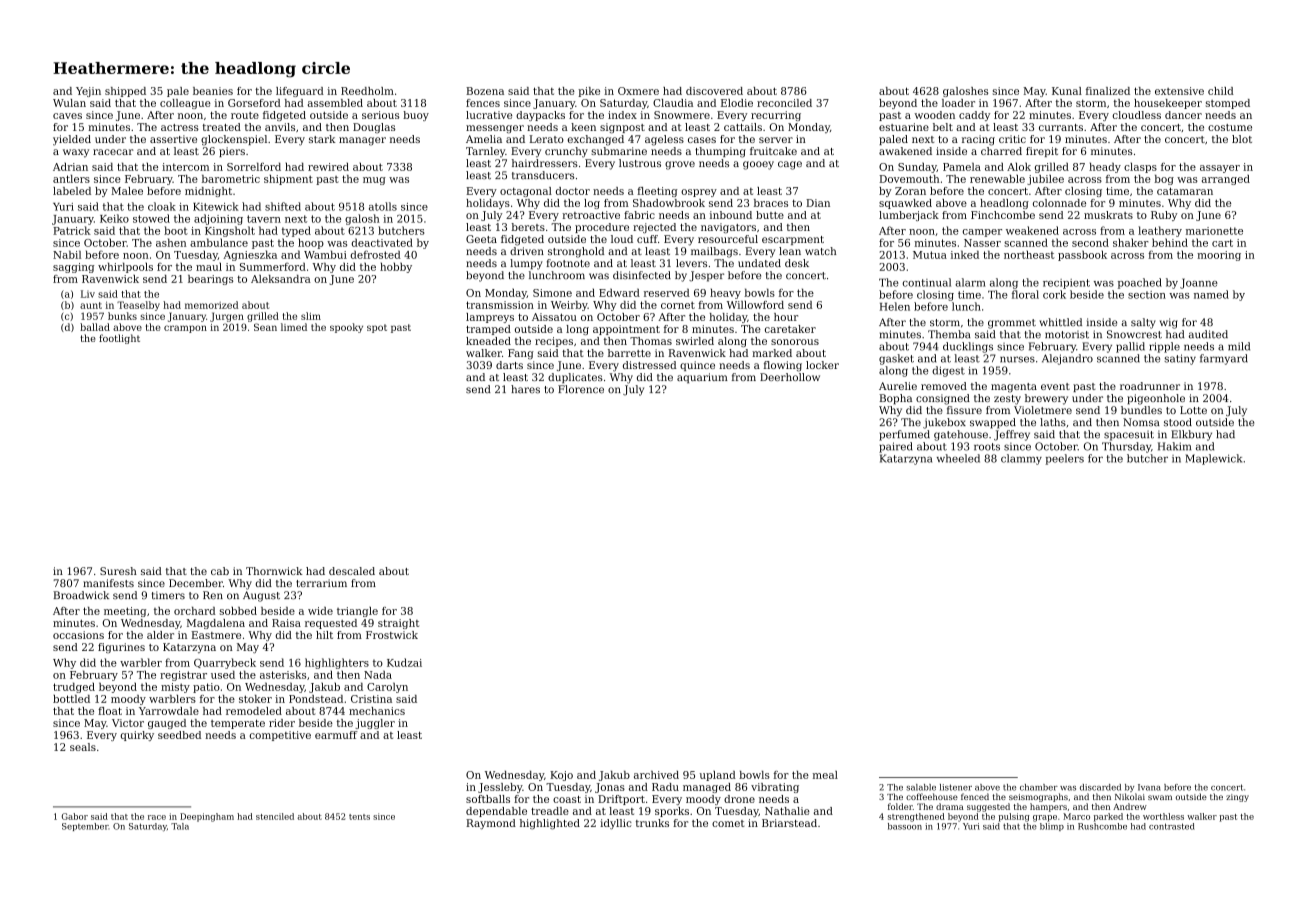  I want to click on passbook, so click(1082, 255).
